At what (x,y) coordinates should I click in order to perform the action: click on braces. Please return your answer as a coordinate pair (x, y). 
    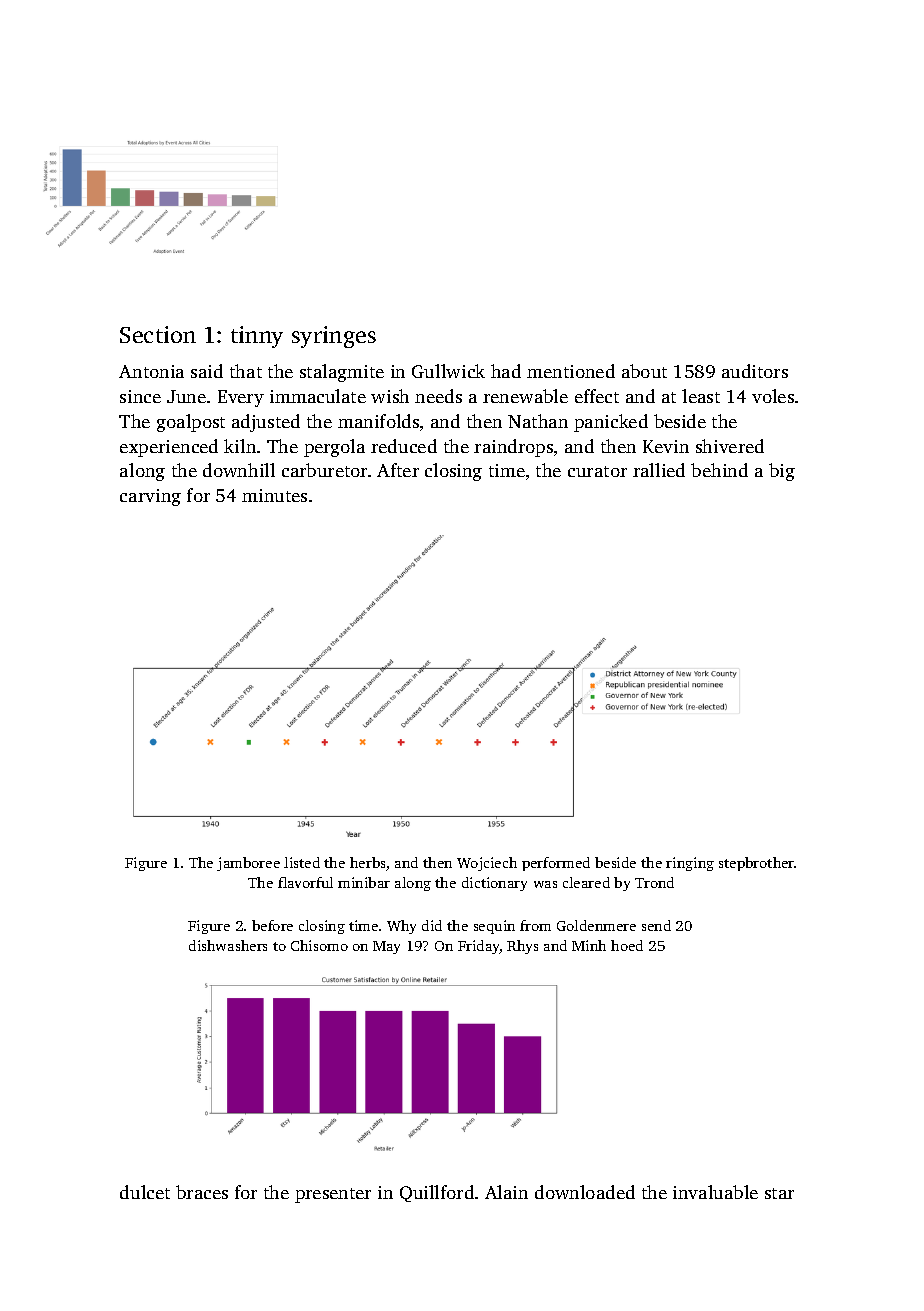
    Looking at the image, I should click on (202, 1192).
